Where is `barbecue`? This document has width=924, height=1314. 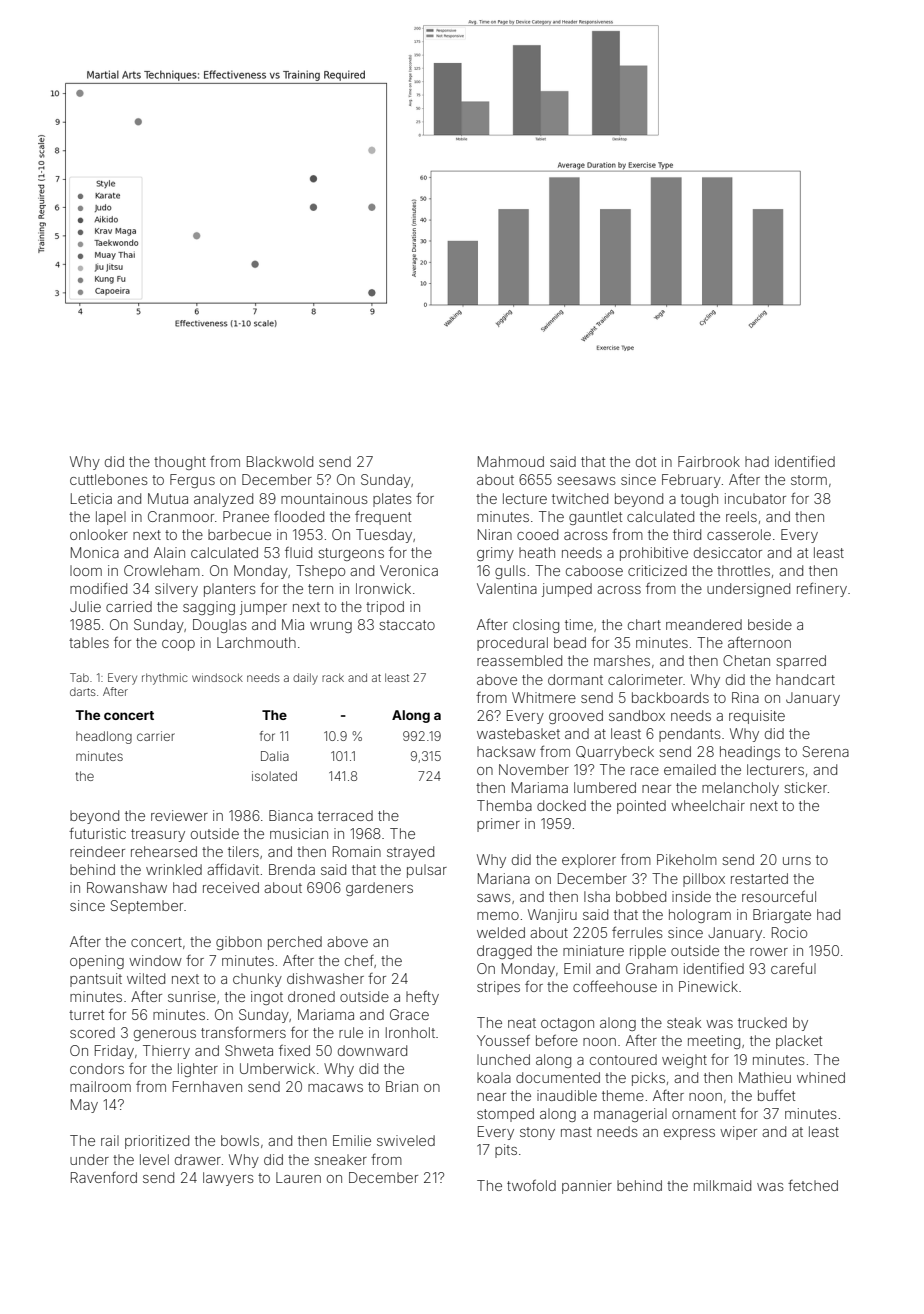 barbecue is located at coordinates (239, 534).
